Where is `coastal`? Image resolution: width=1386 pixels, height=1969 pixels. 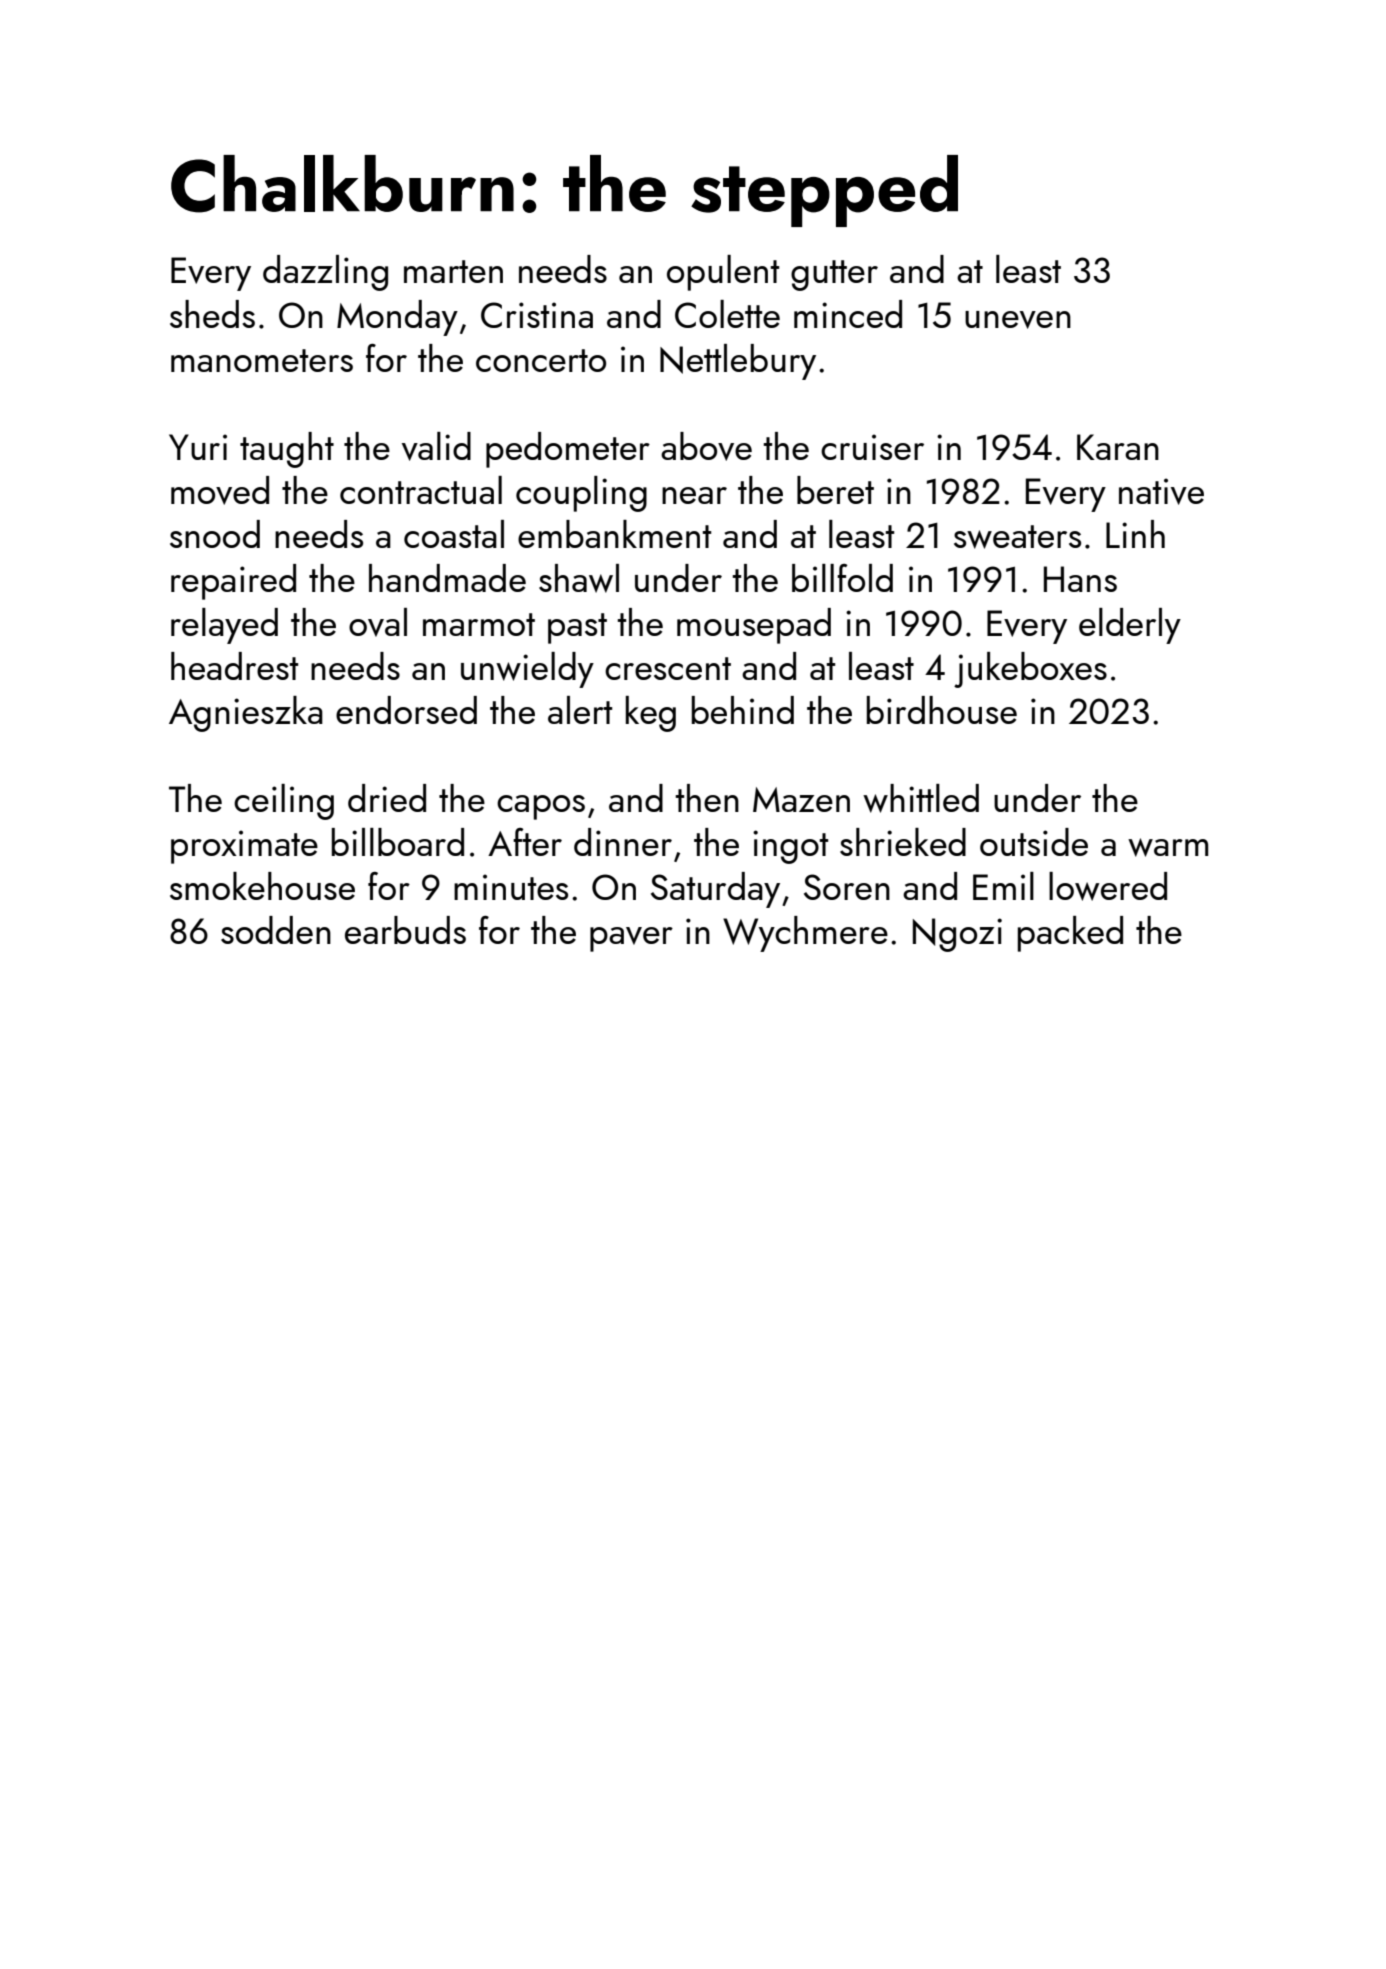
coastal is located at coordinates (454, 534).
